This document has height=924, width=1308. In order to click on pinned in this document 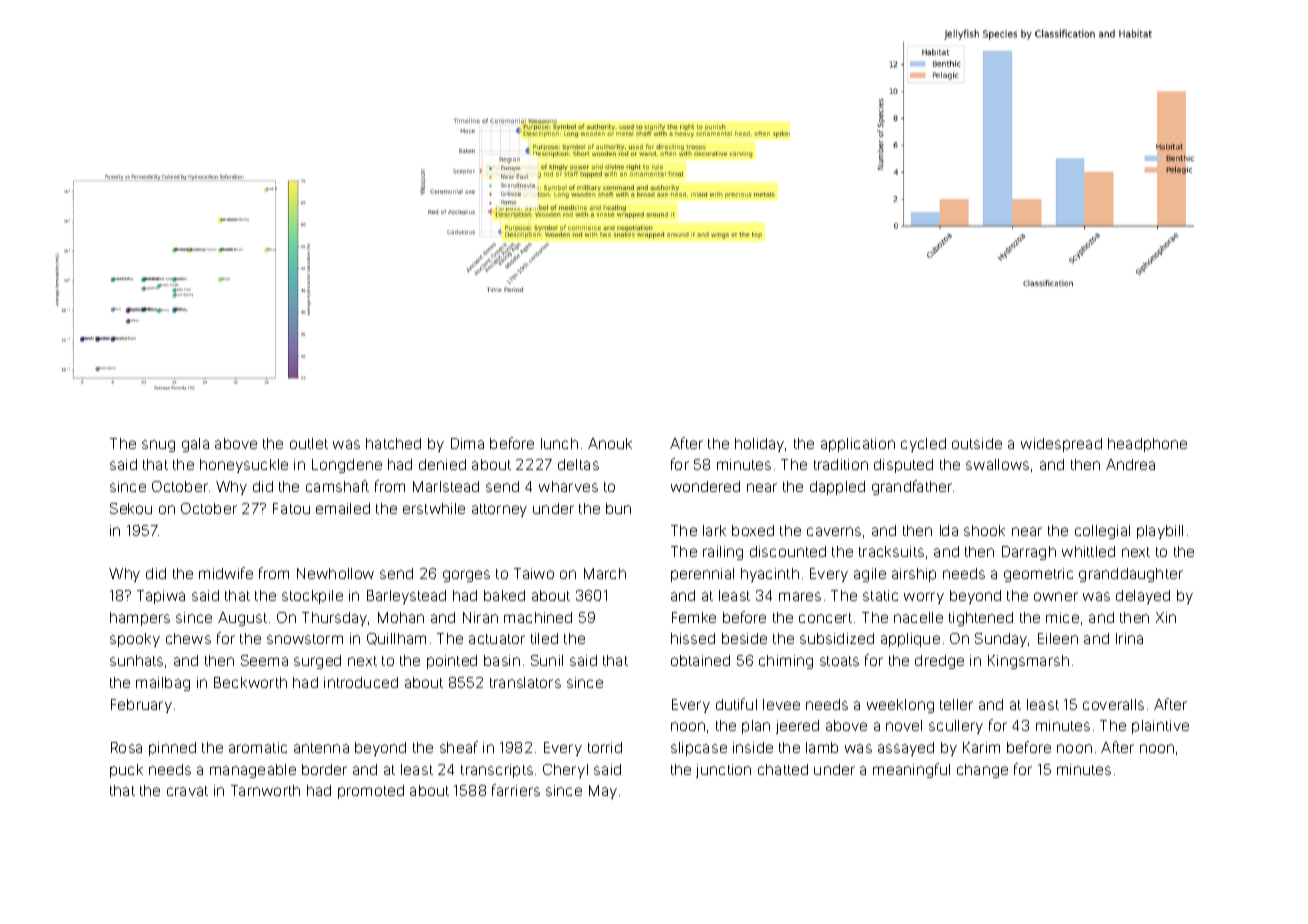, I will do `click(172, 749)`.
